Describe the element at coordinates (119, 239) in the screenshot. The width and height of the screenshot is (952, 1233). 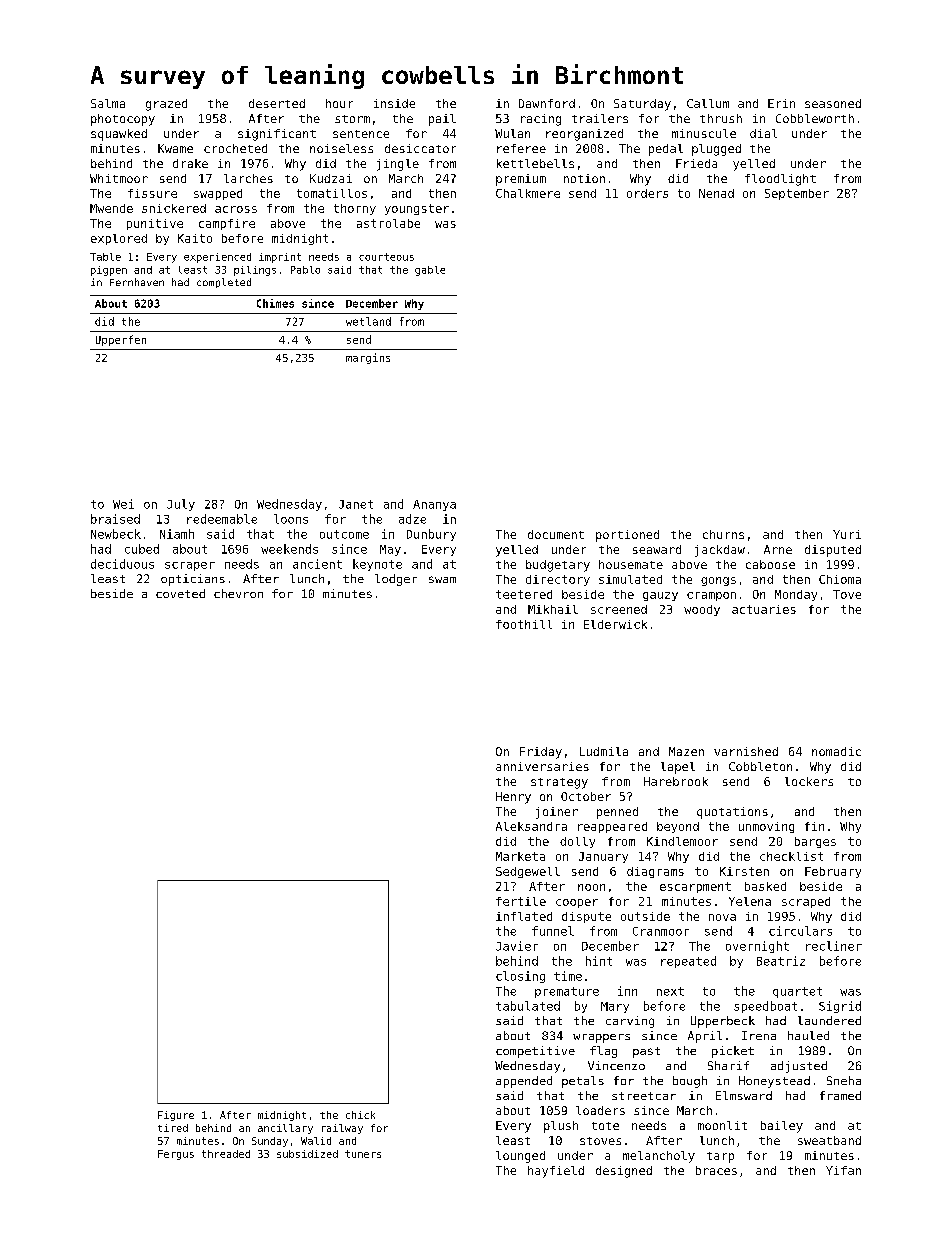
I see `explored` at that location.
